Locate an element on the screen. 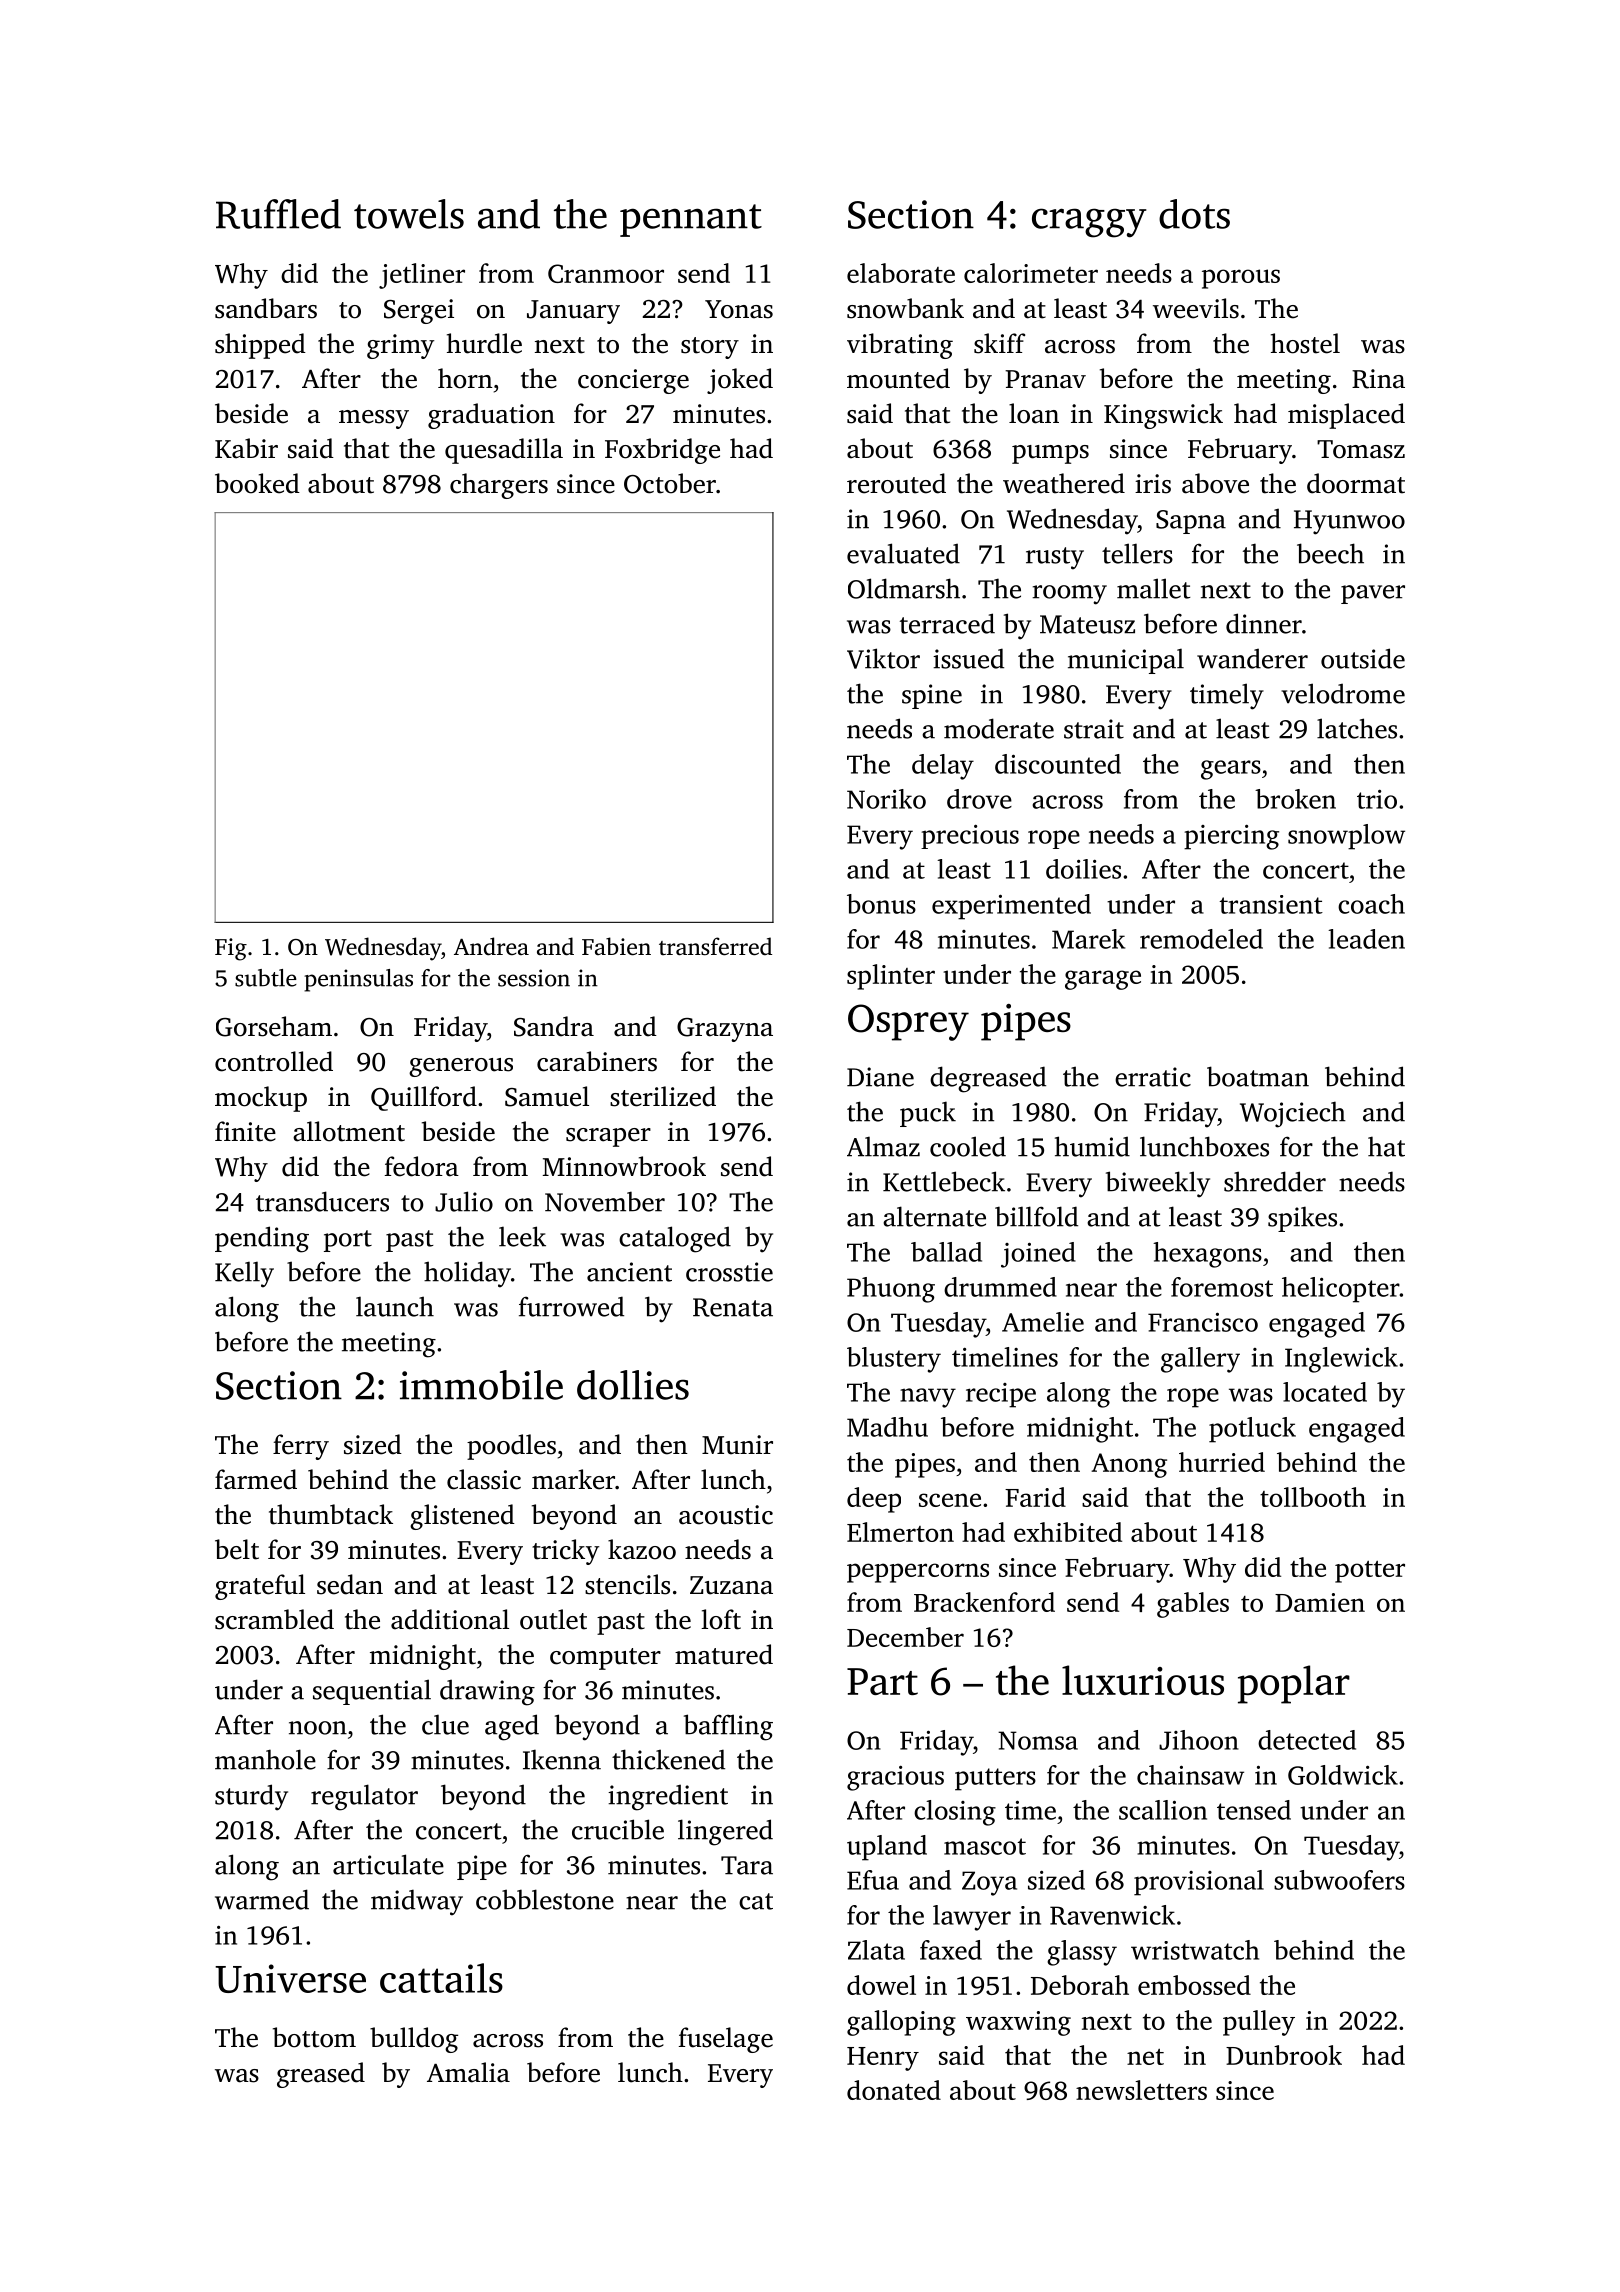 The width and height of the screenshot is (1620, 2292). messy is located at coordinates (374, 419).
